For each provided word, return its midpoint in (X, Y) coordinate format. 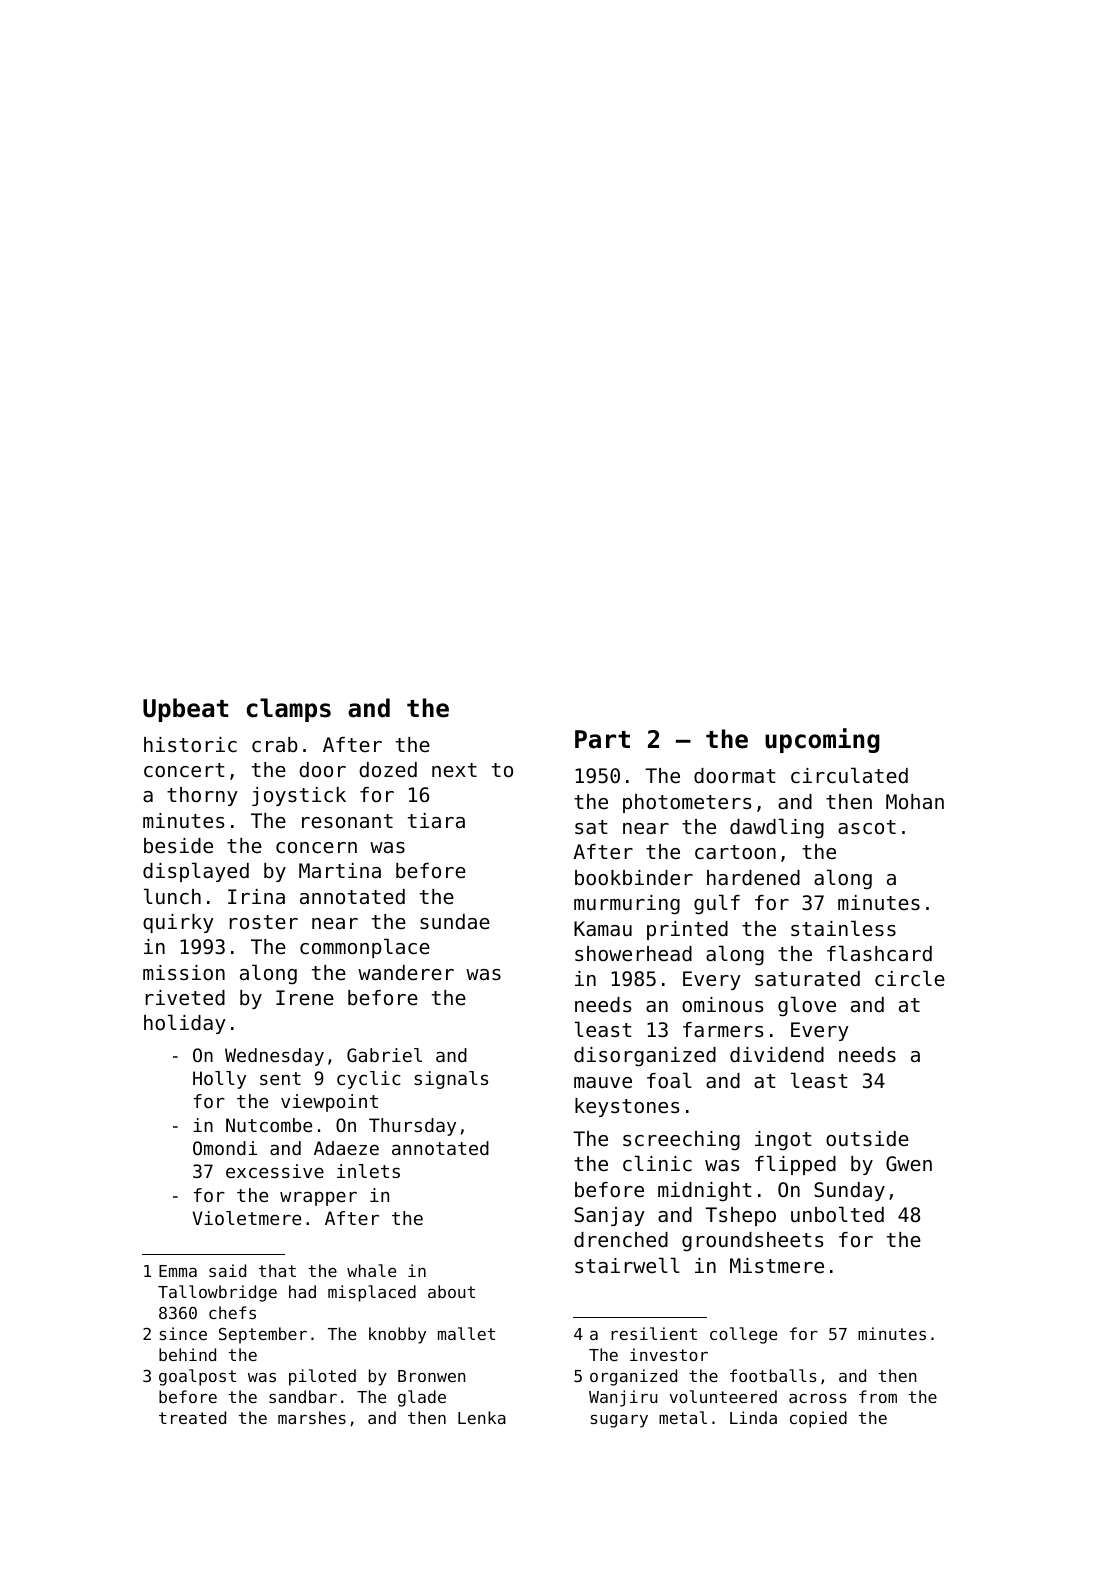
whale (371, 1270)
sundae (455, 922)
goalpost (197, 1377)
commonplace (365, 948)
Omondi (225, 1148)
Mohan (915, 802)
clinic (657, 1163)
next (454, 770)
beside (178, 846)
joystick (299, 796)
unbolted (837, 1214)
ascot (867, 827)
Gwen (909, 1164)
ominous (722, 1005)
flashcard (879, 953)
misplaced (372, 1293)
